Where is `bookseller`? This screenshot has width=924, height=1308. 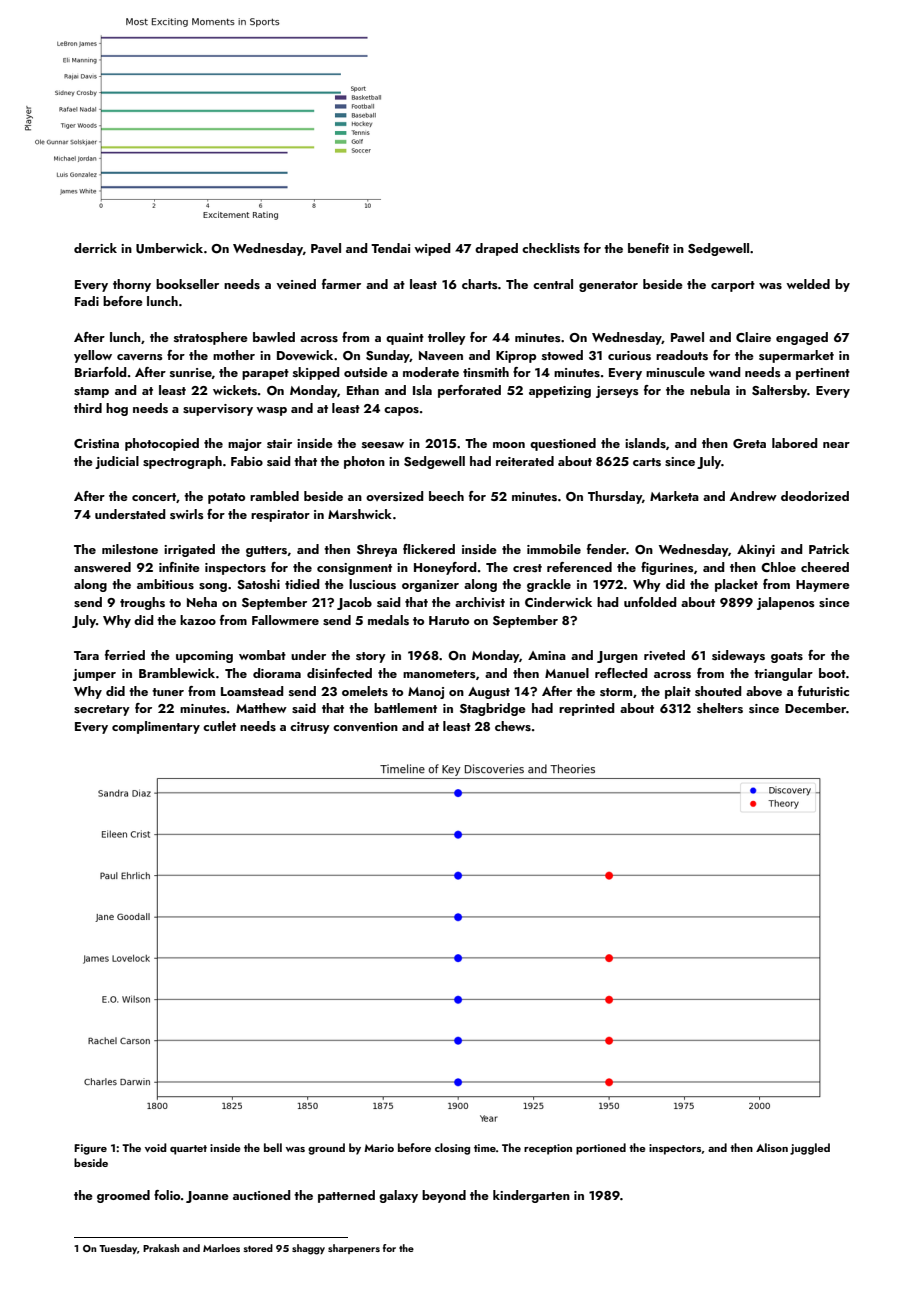
bookseller is located at coordinates (187, 284).
